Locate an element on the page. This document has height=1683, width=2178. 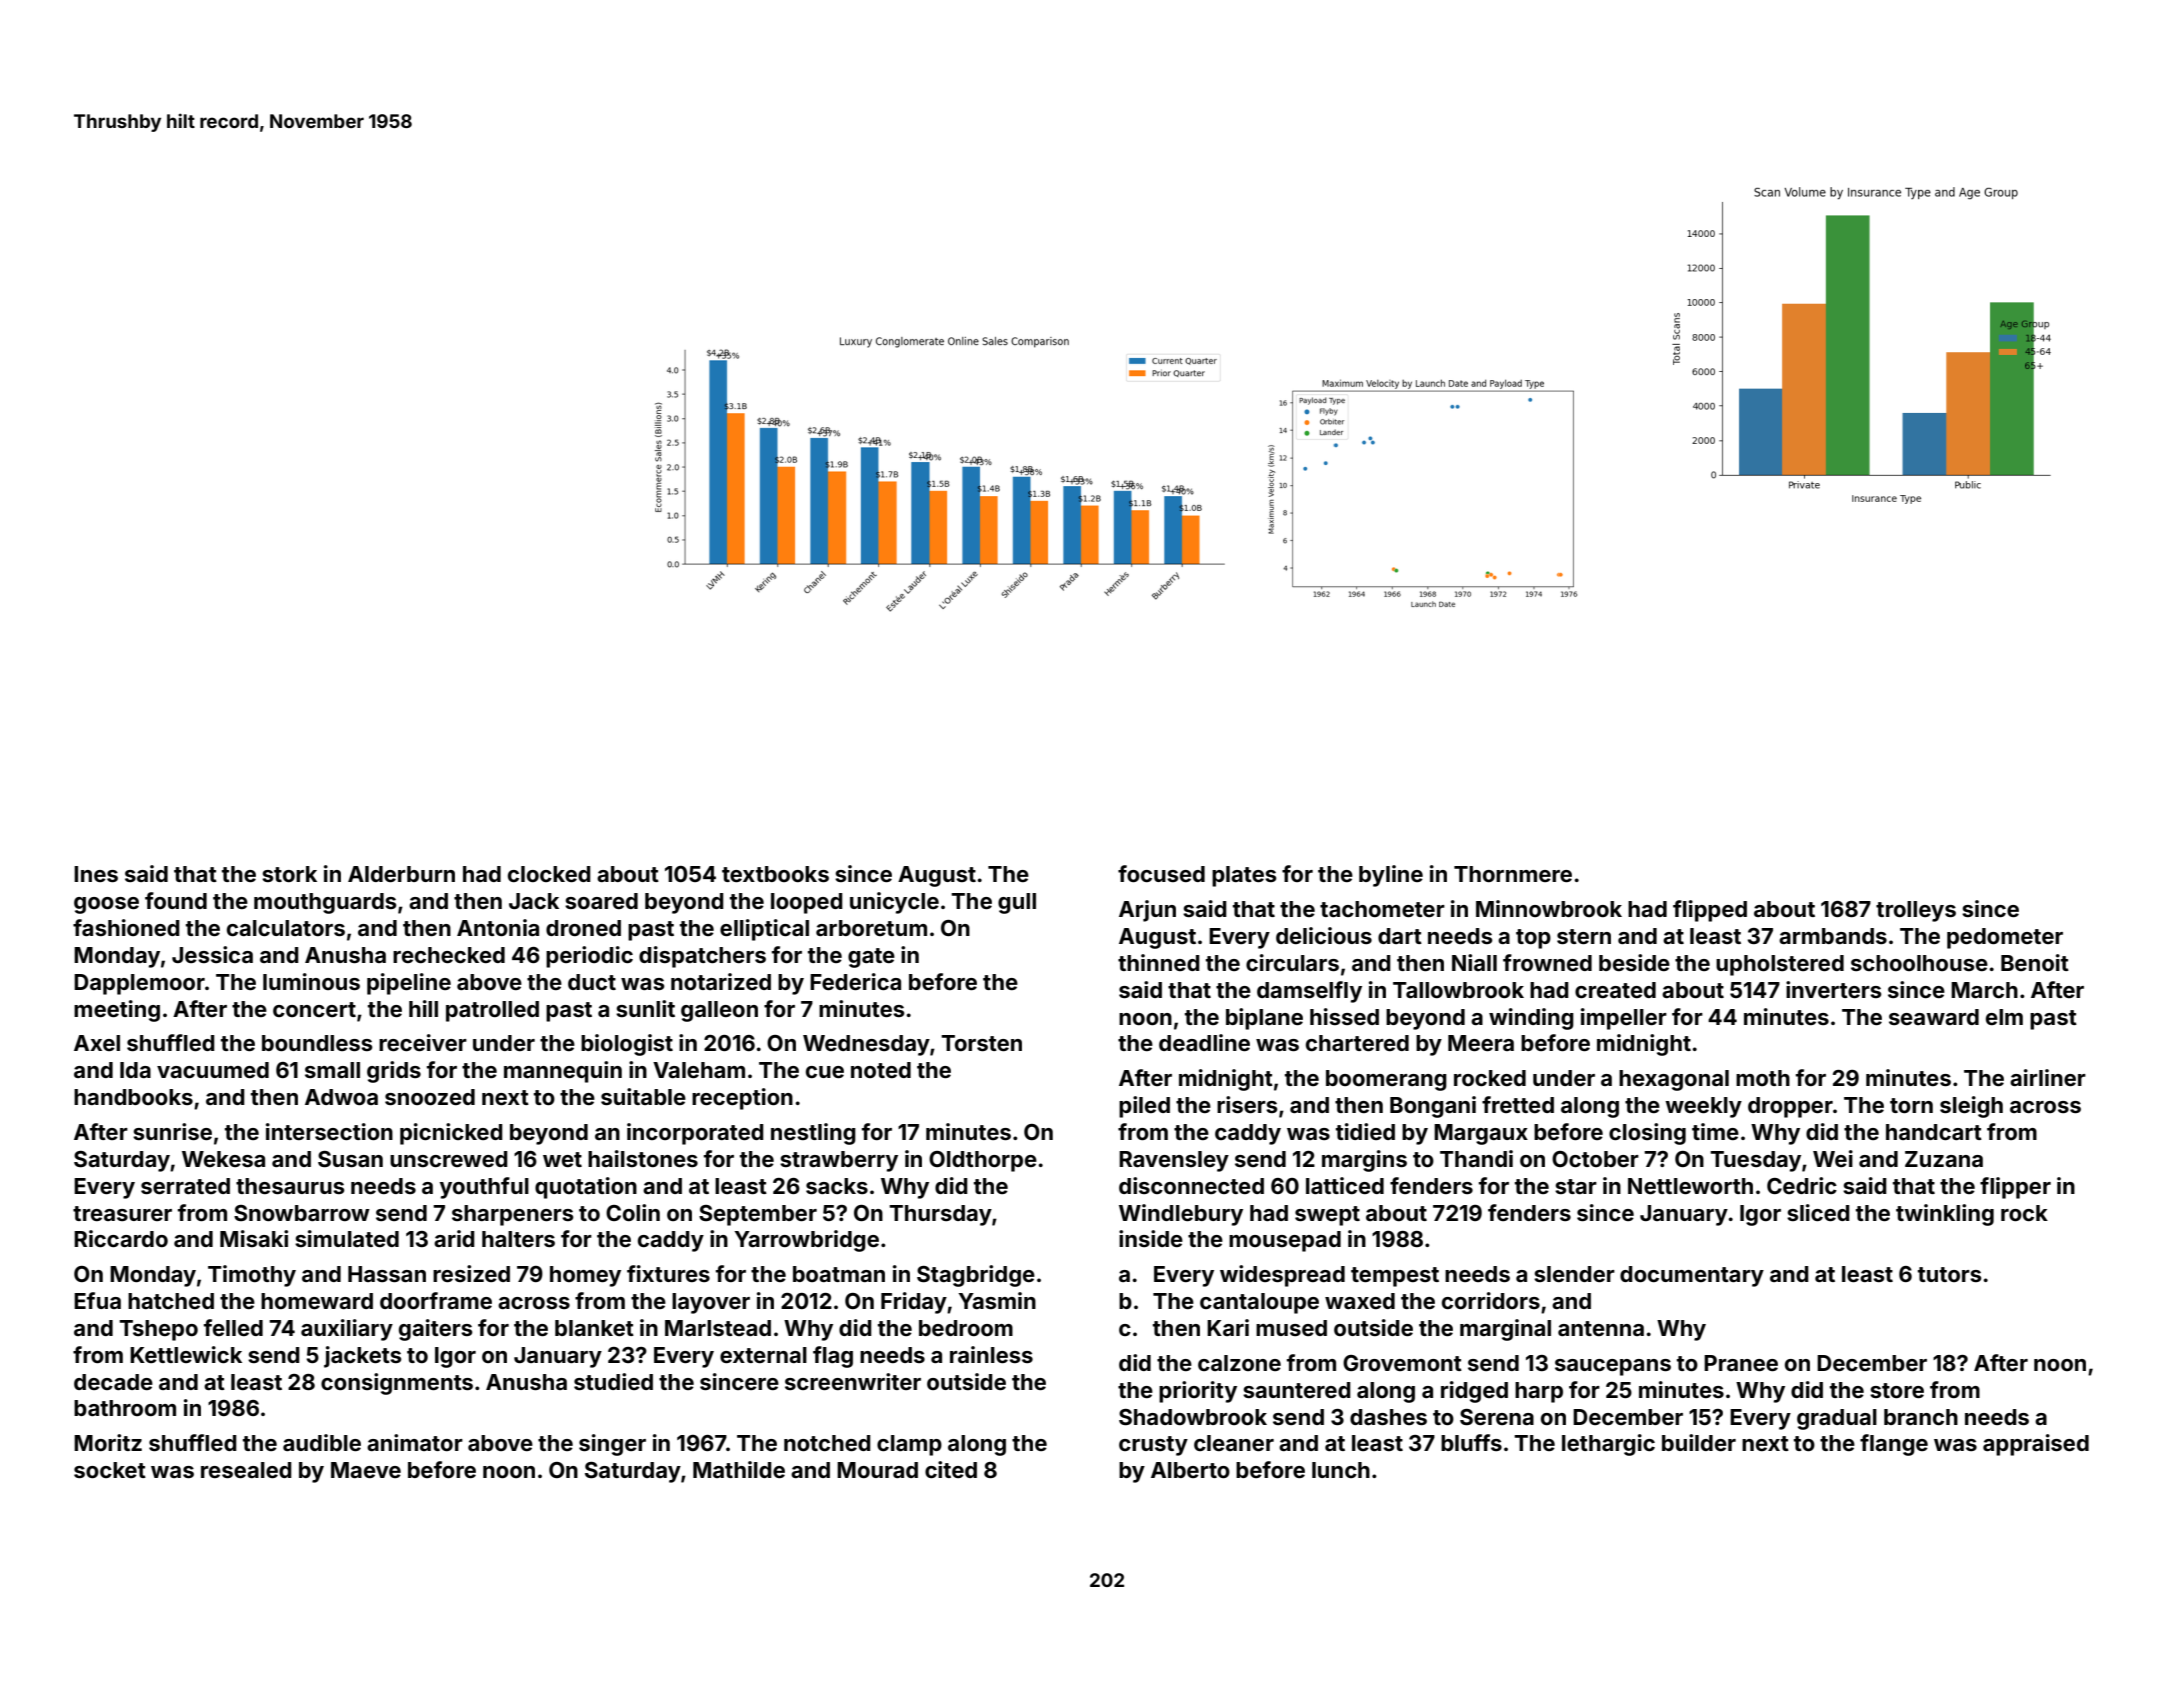
receiver is located at coordinates (423, 1042).
